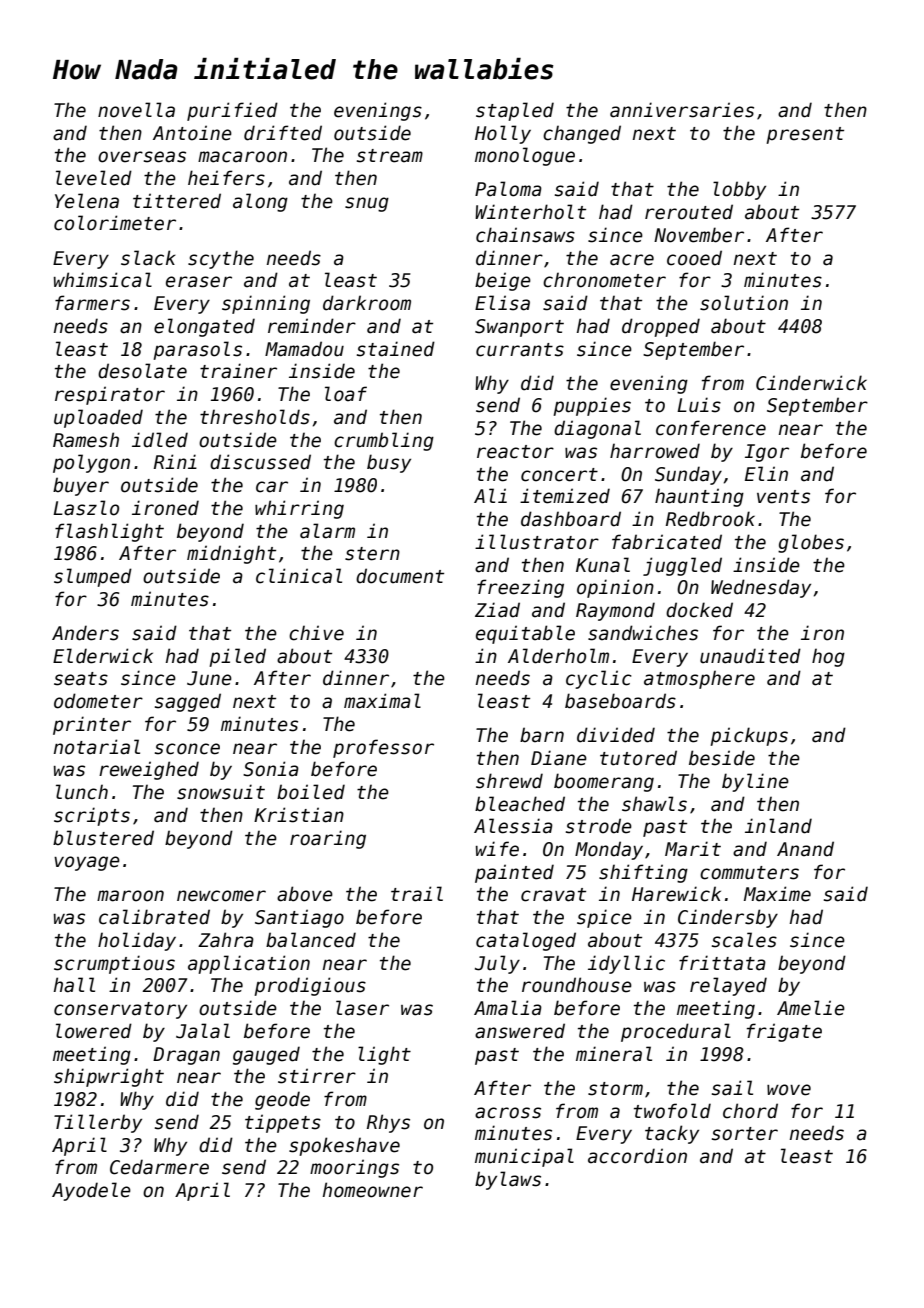  Describe the element at coordinates (811, 543) in the document. I see `globes` at that location.
